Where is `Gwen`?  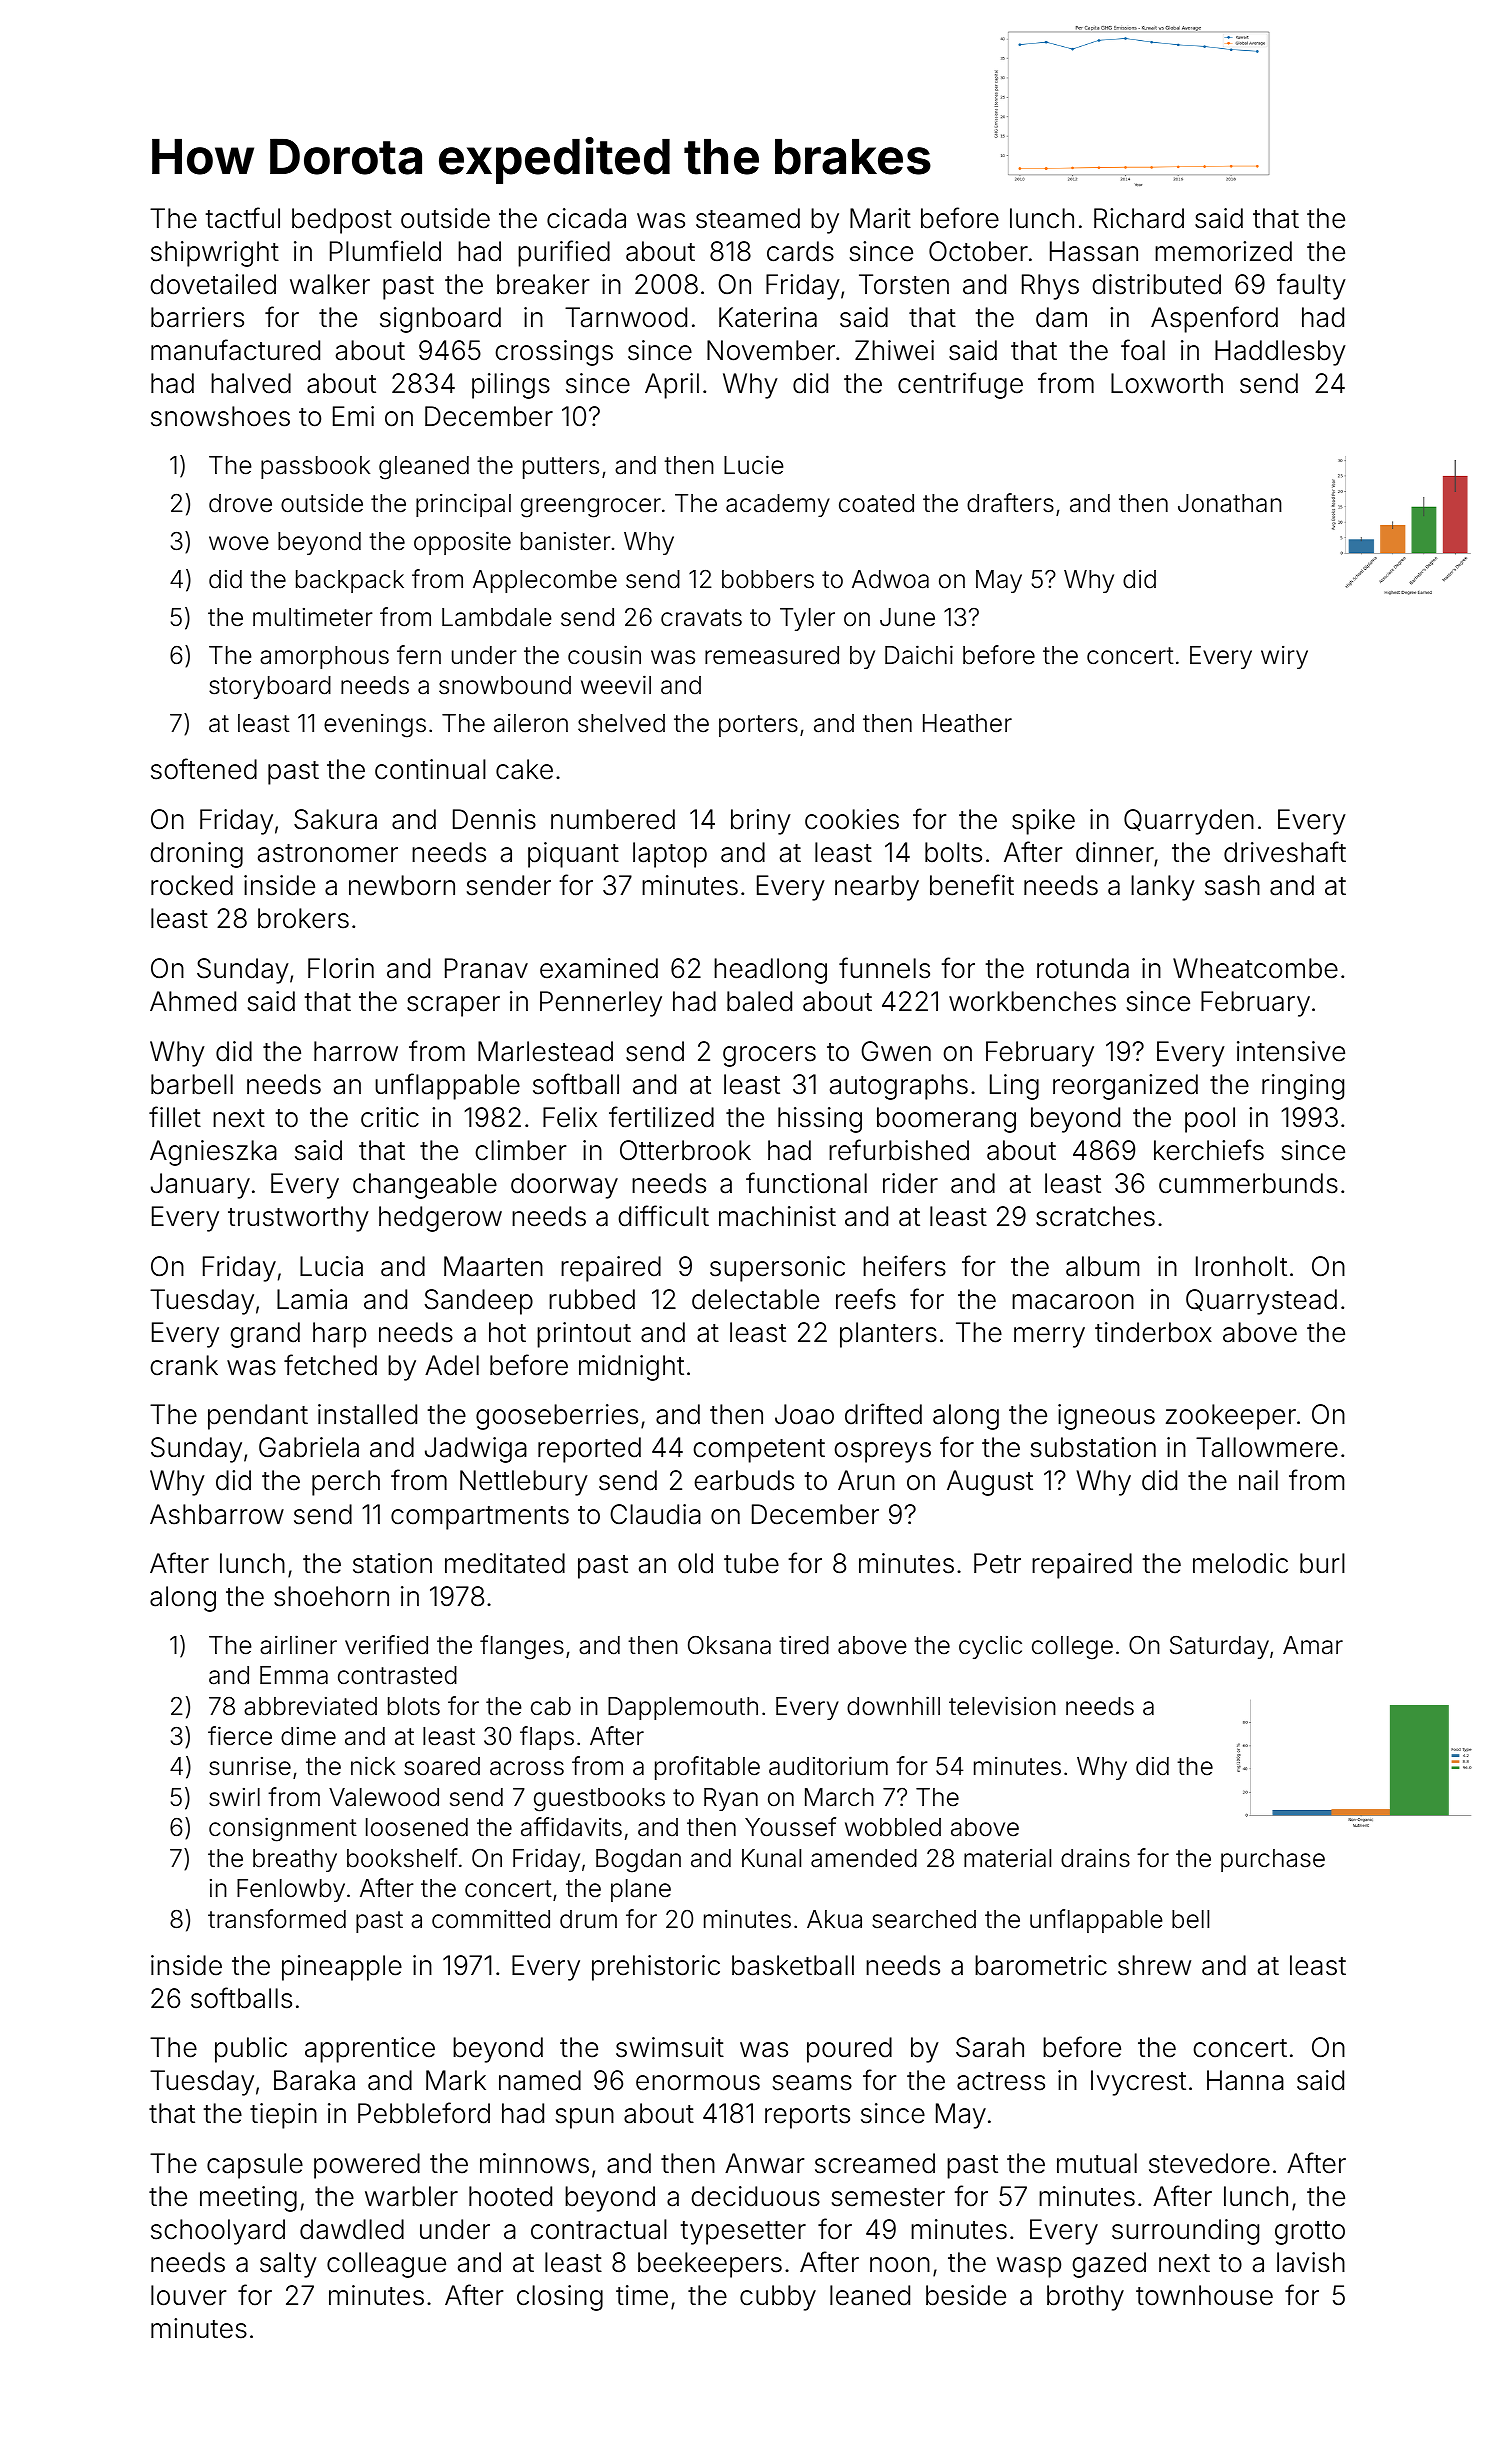
Gwen is located at coordinates (896, 1051).
